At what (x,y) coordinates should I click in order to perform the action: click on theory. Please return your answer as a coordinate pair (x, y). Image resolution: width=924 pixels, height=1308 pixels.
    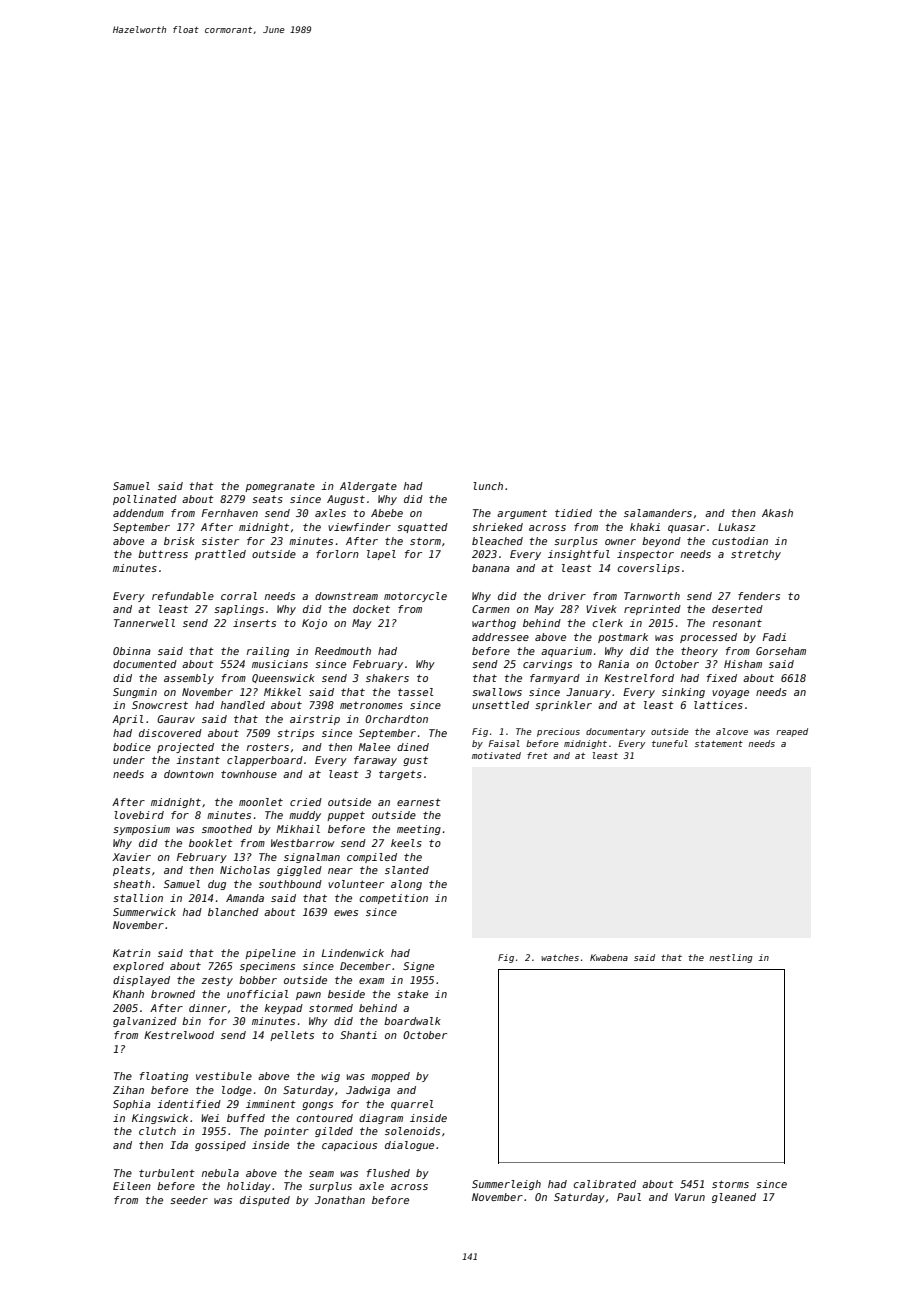
    Looking at the image, I should click on (699, 652).
